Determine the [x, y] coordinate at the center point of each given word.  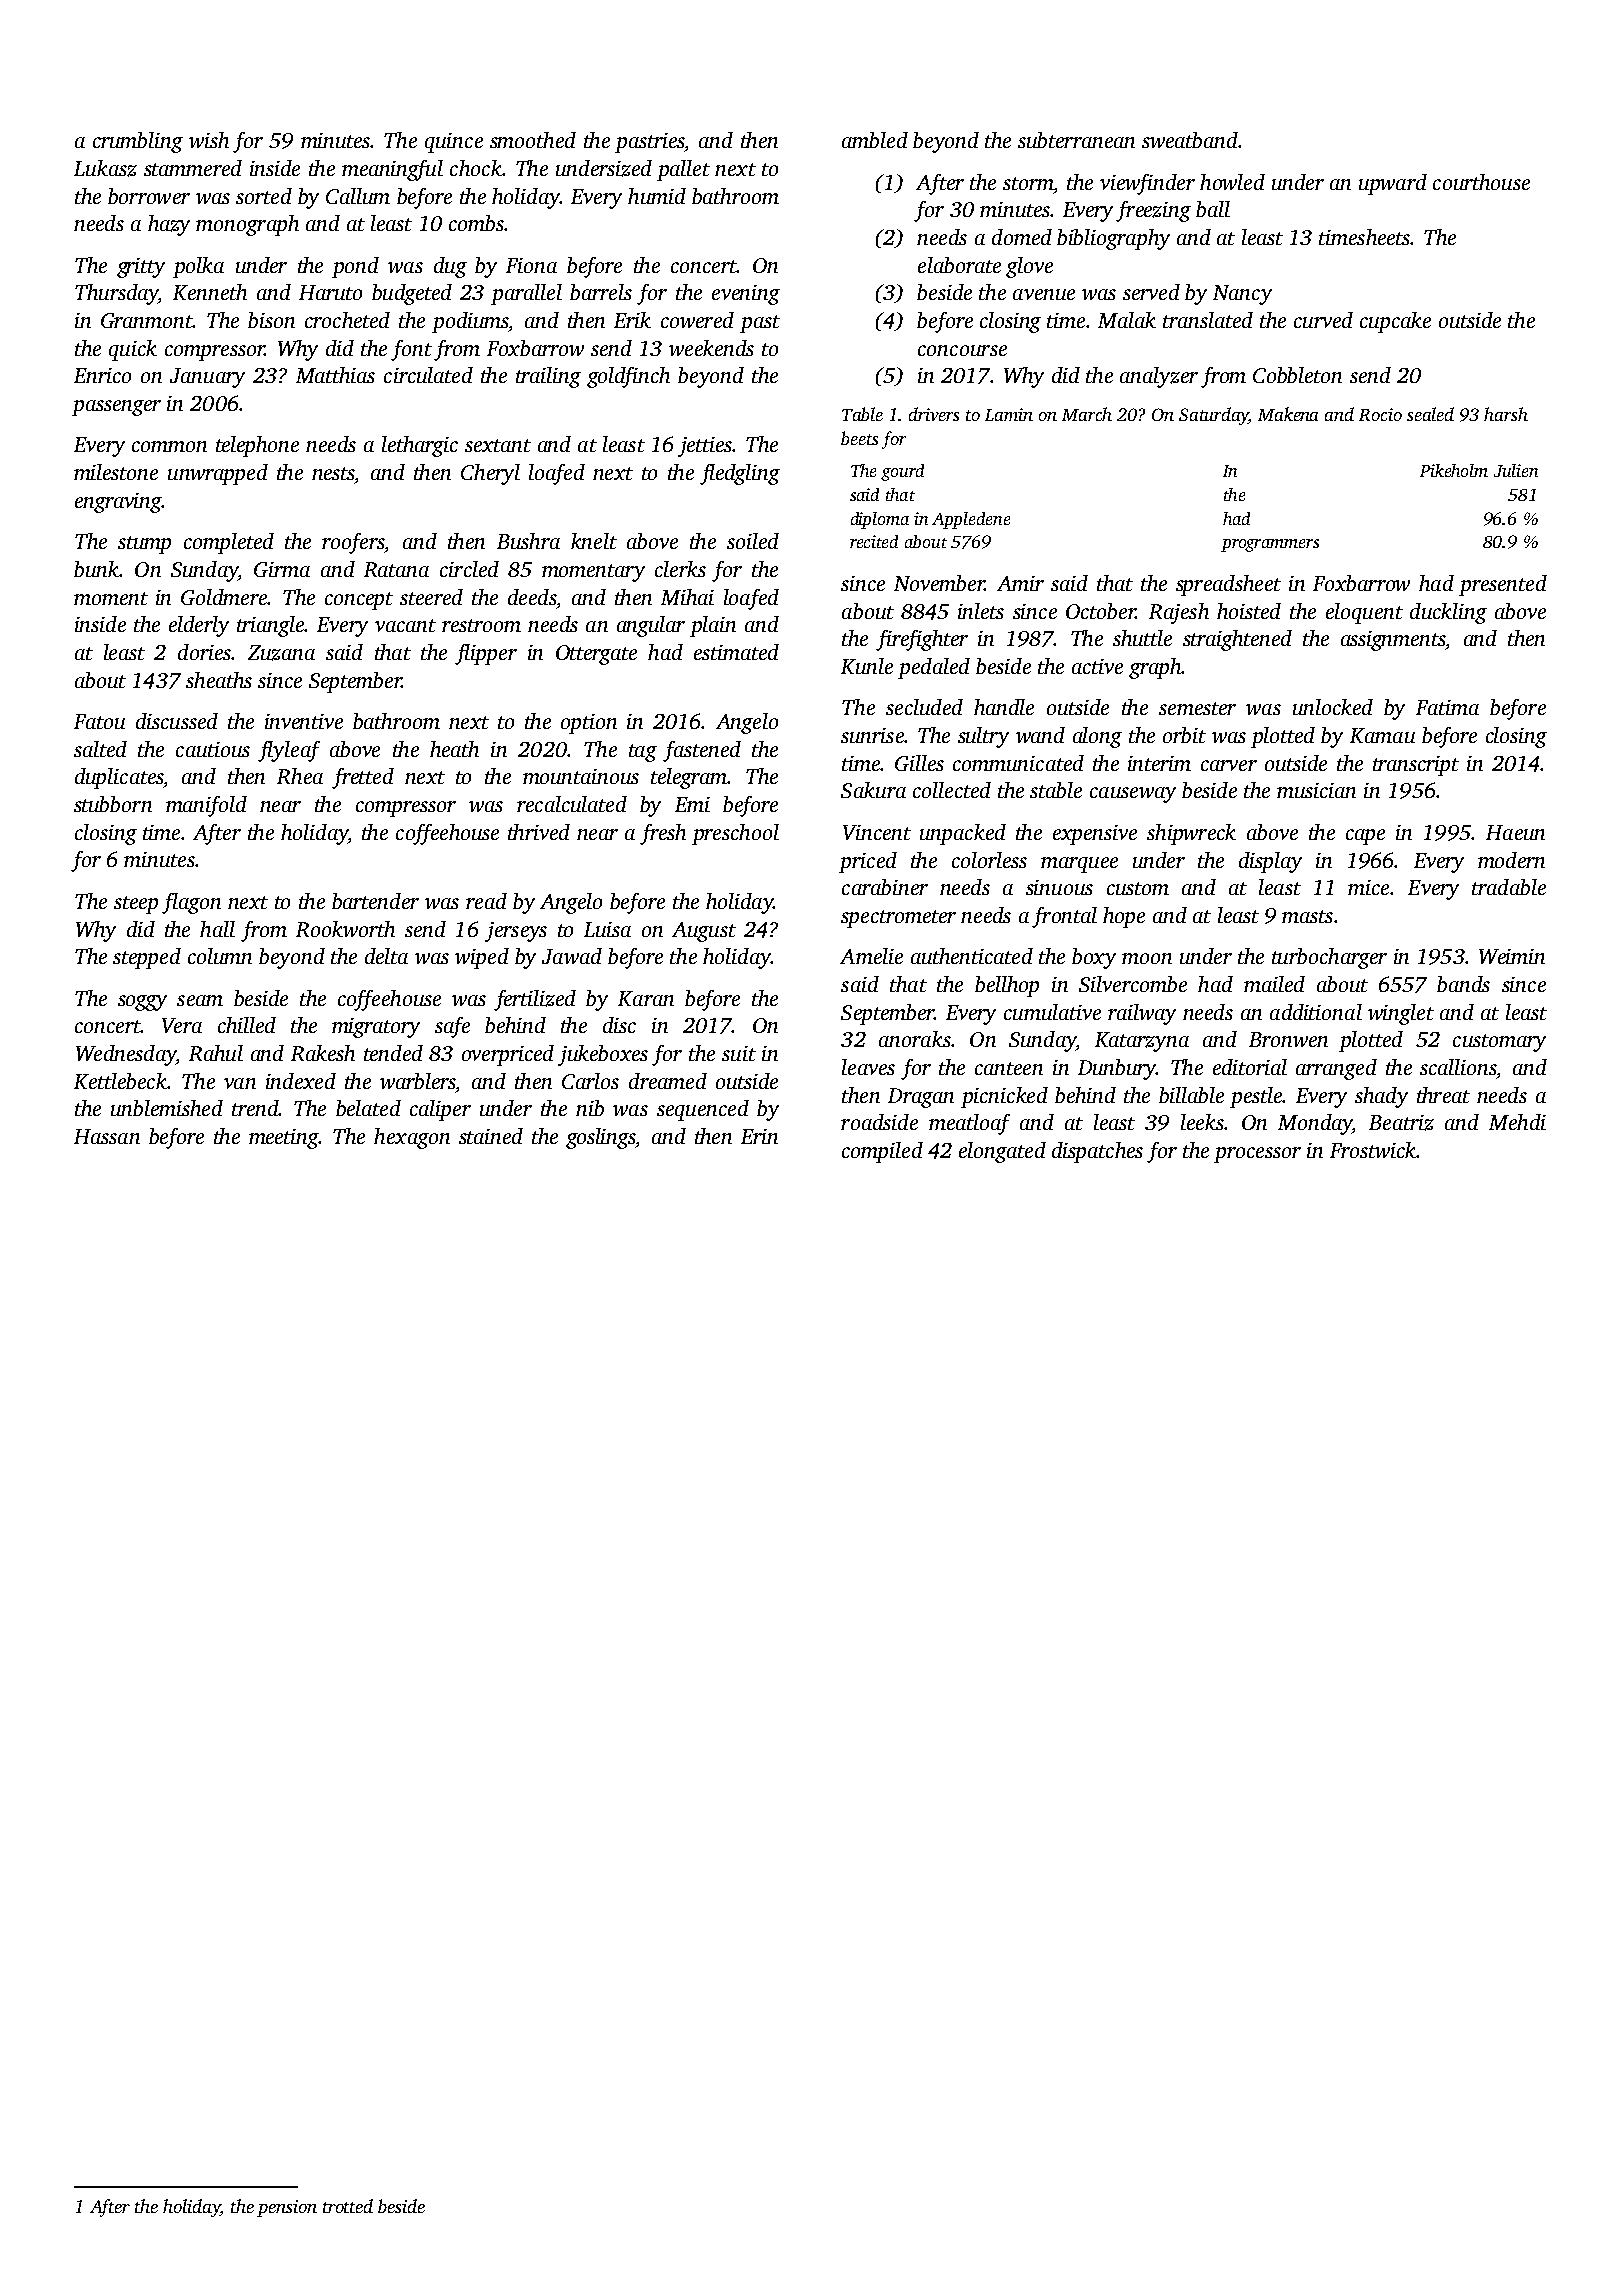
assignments [1393, 641]
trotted [348, 2206]
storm [1028, 183]
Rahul [216, 1053]
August [704, 932]
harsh [1506, 414]
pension [287, 2208]
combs [476, 223]
